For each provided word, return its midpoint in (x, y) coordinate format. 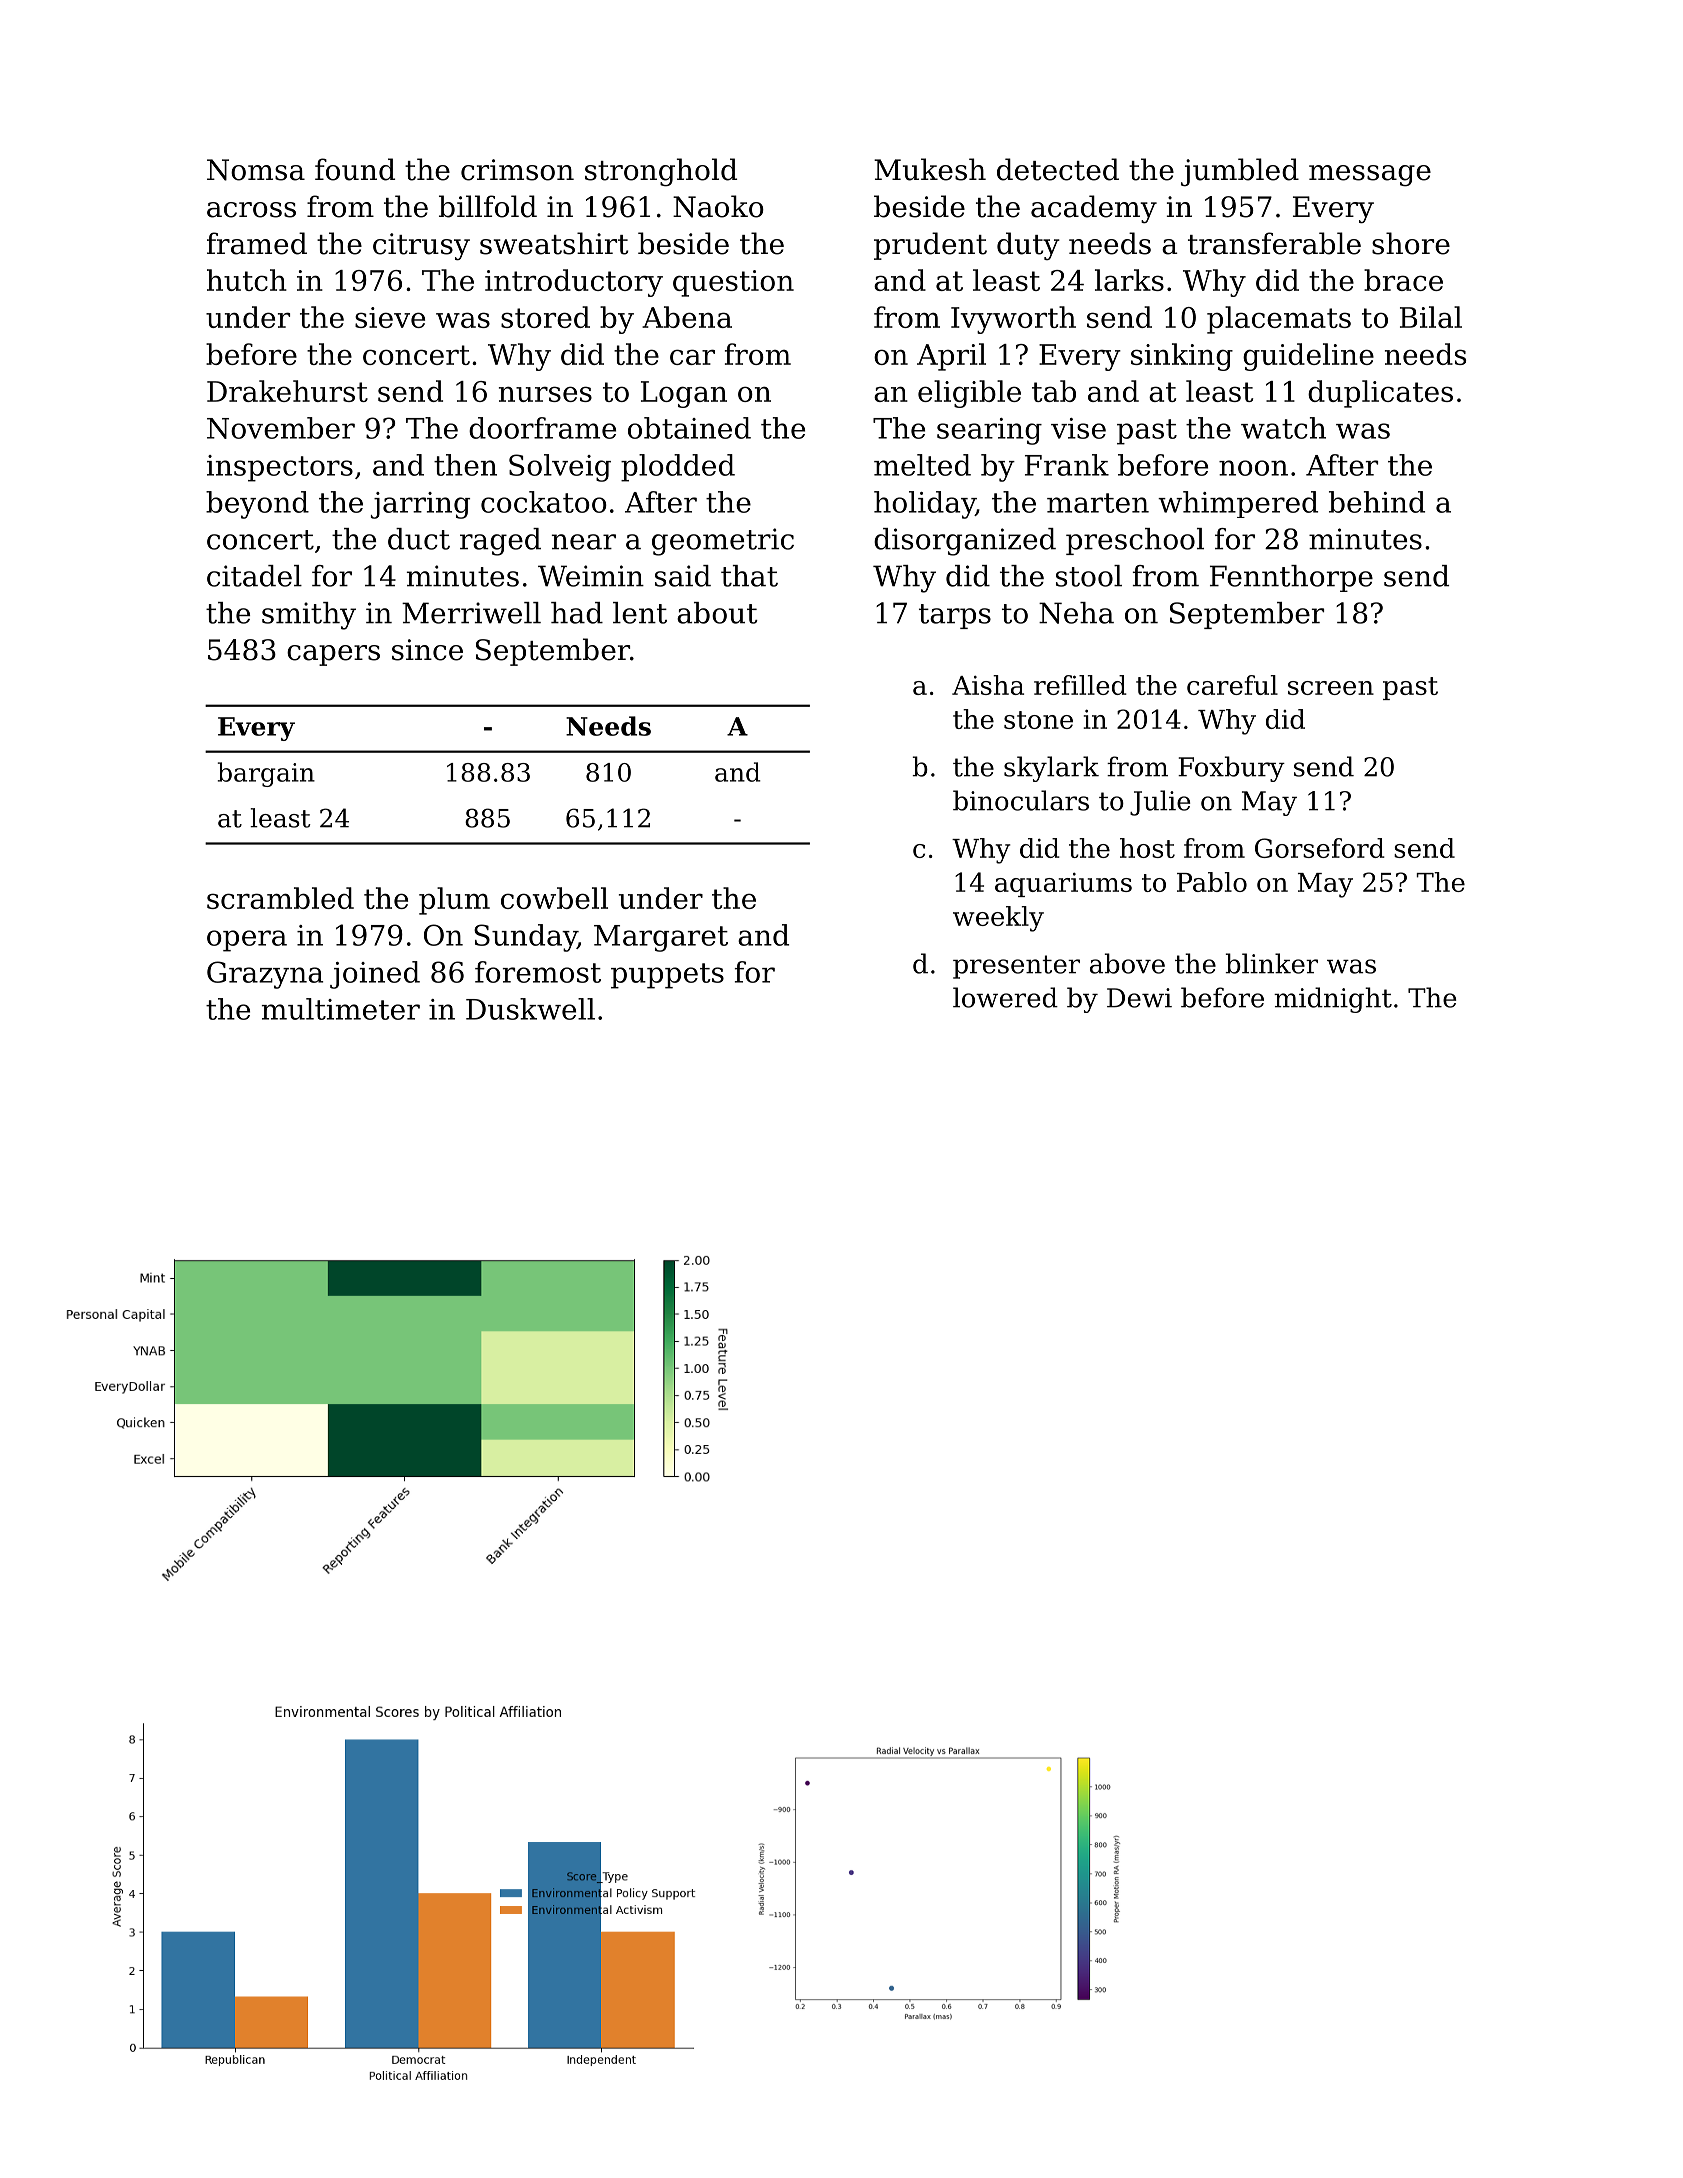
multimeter (341, 1009)
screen (1331, 688)
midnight (1333, 1000)
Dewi (1139, 998)
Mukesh (930, 169)
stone (1038, 720)
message (1370, 175)
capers (333, 655)
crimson (517, 170)
